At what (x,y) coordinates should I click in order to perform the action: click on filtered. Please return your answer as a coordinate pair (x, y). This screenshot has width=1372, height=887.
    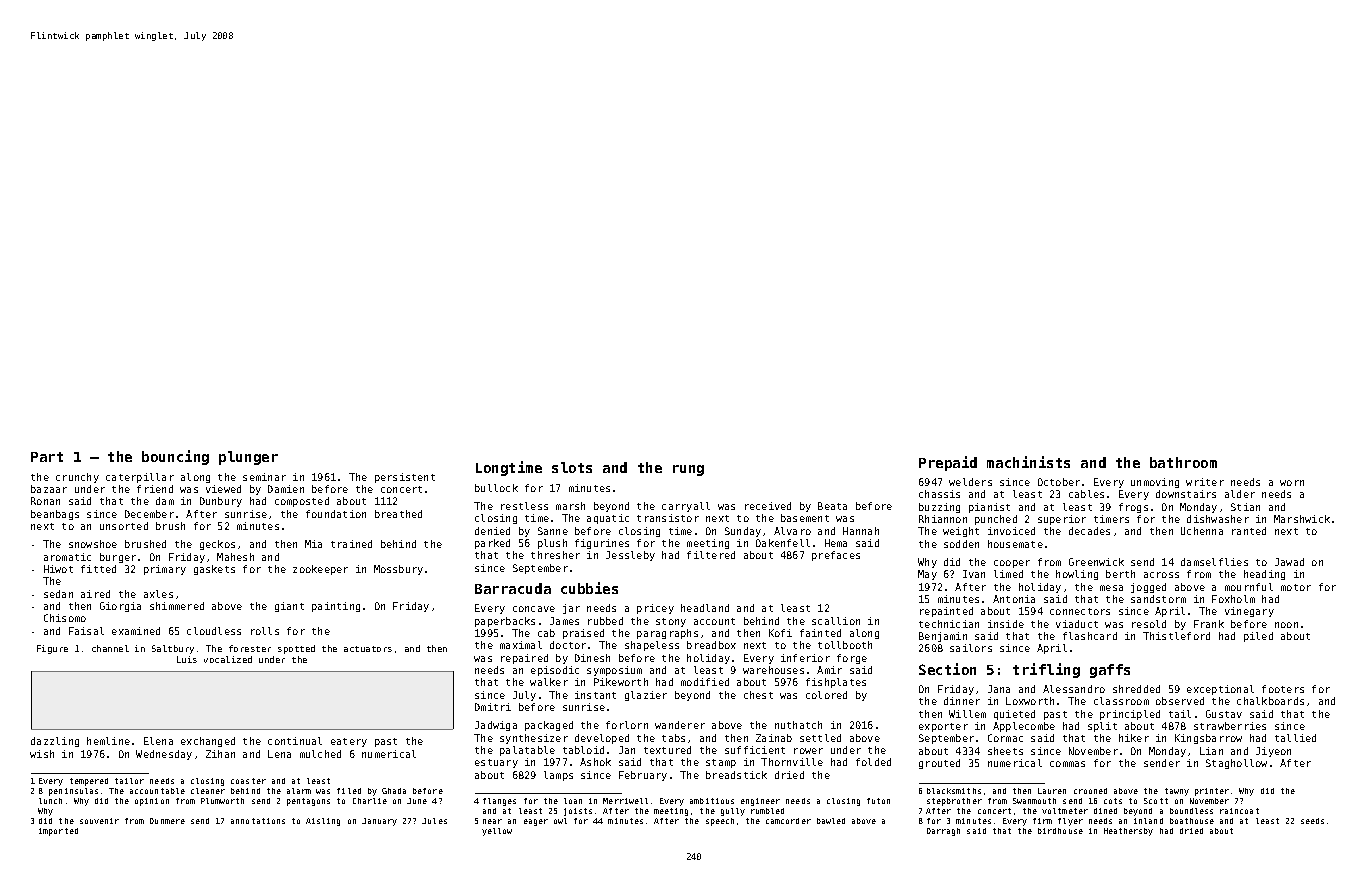
    Looking at the image, I should click on (711, 555).
